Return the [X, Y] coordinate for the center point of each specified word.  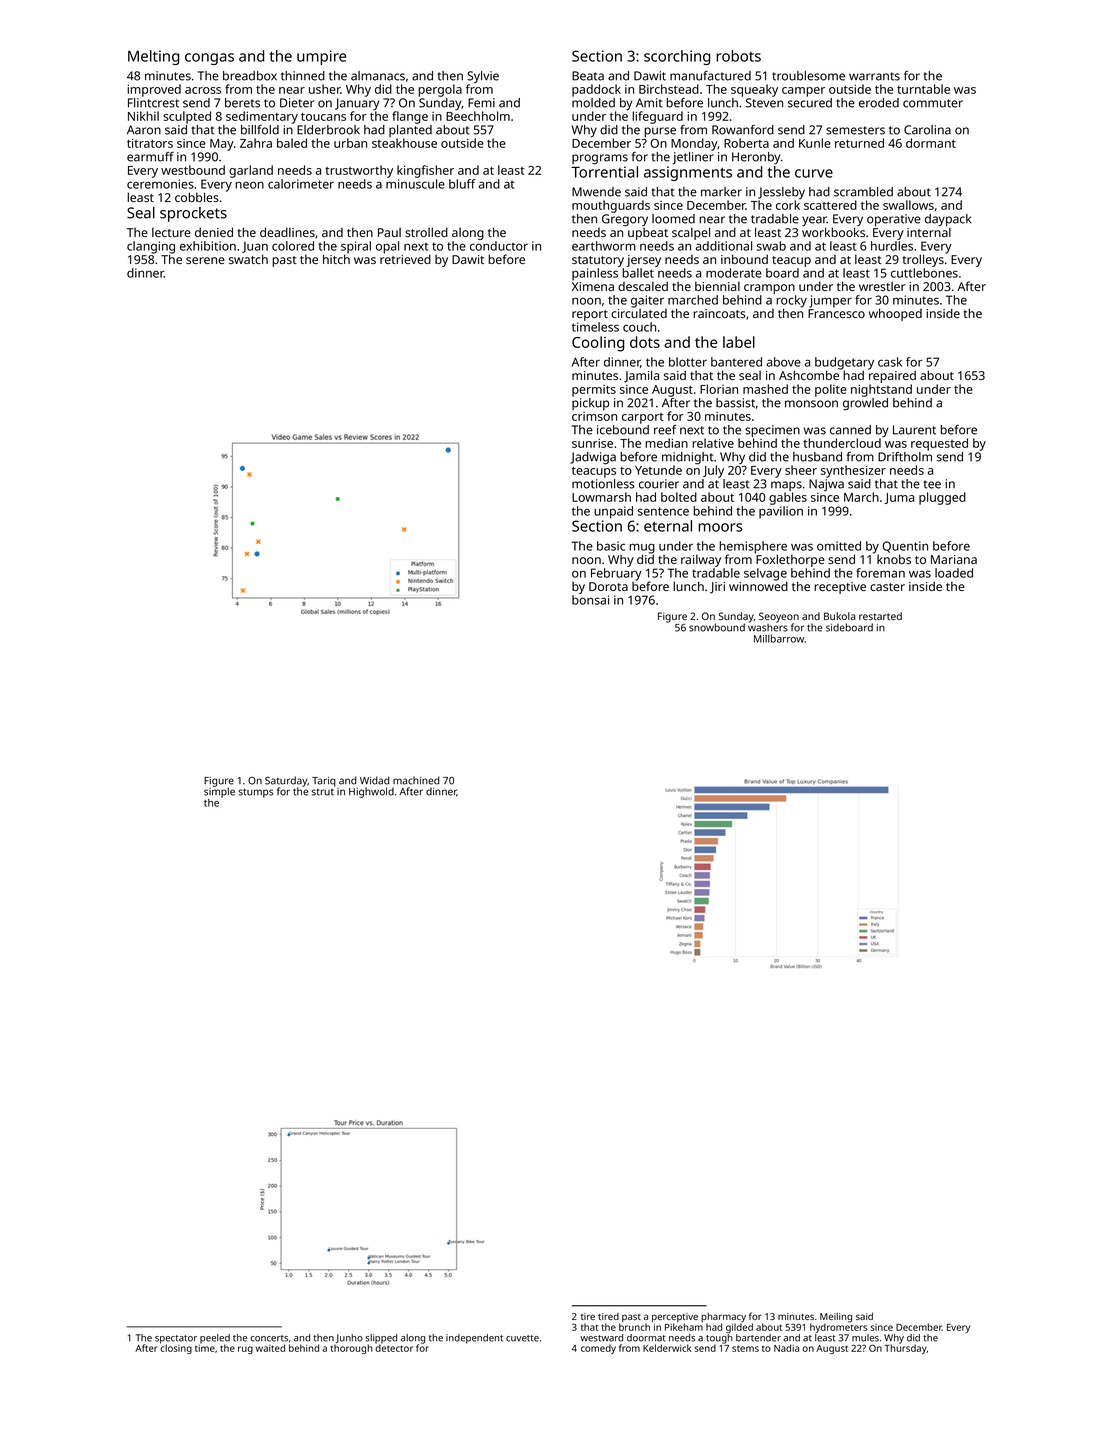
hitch [336, 259]
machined [416, 780]
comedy [598, 1349]
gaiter [647, 301]
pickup [590, 404]
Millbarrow [779, 639]
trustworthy [359, 171]
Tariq [324, 782]
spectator [176, 1339]
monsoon [811, 404]
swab [771, 246]
